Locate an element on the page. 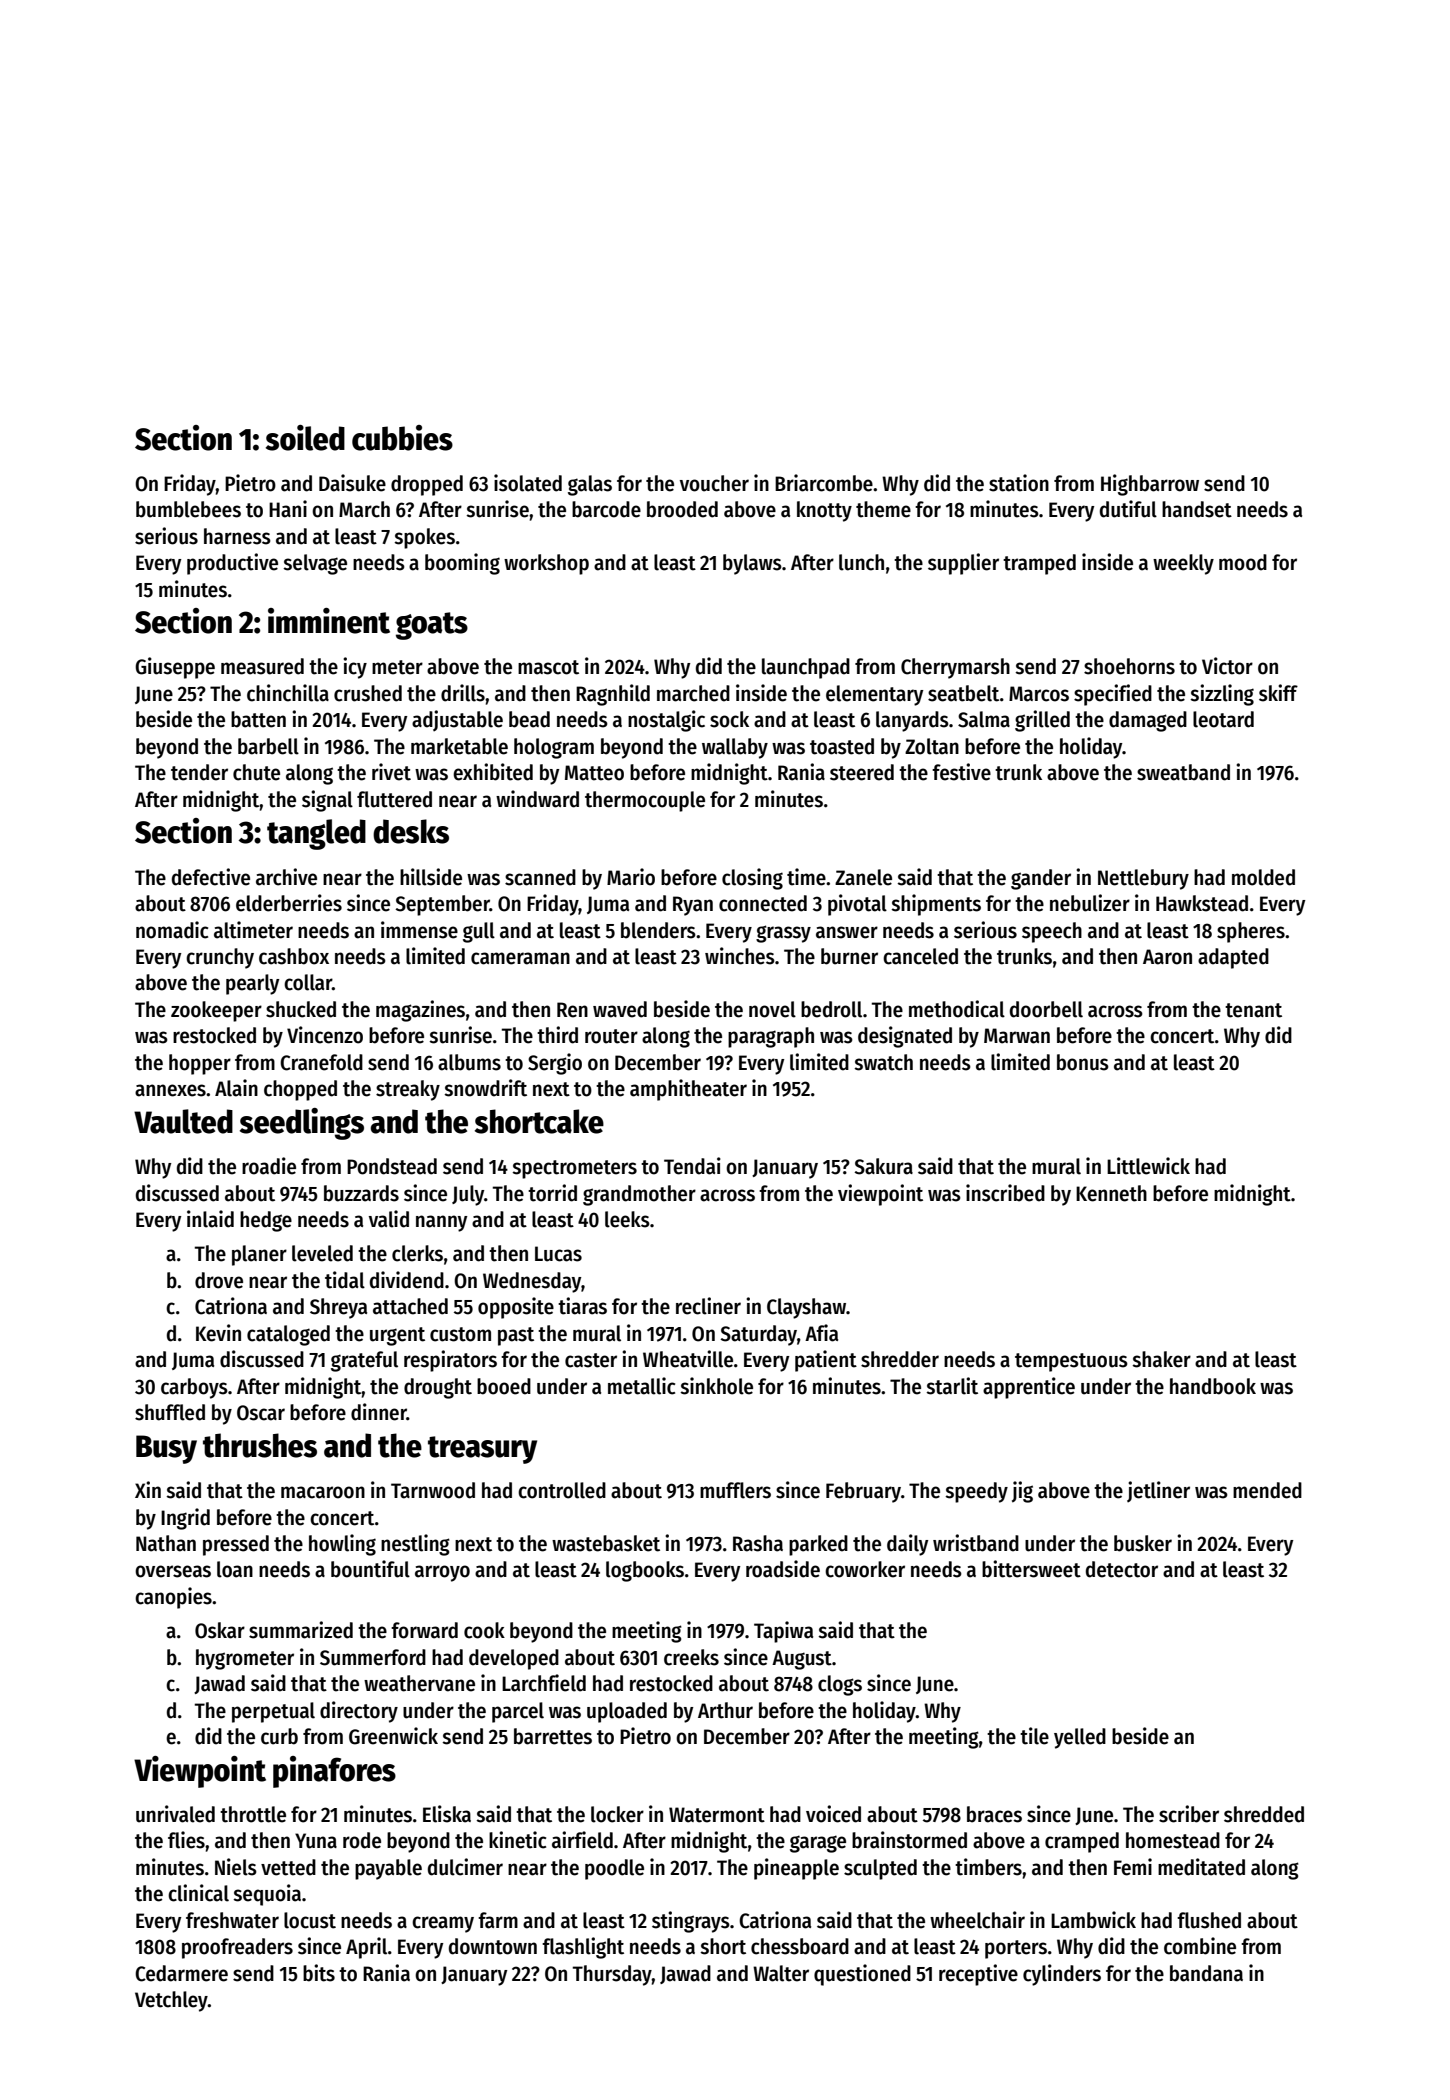  closing is located at coordinates (752, 879).
